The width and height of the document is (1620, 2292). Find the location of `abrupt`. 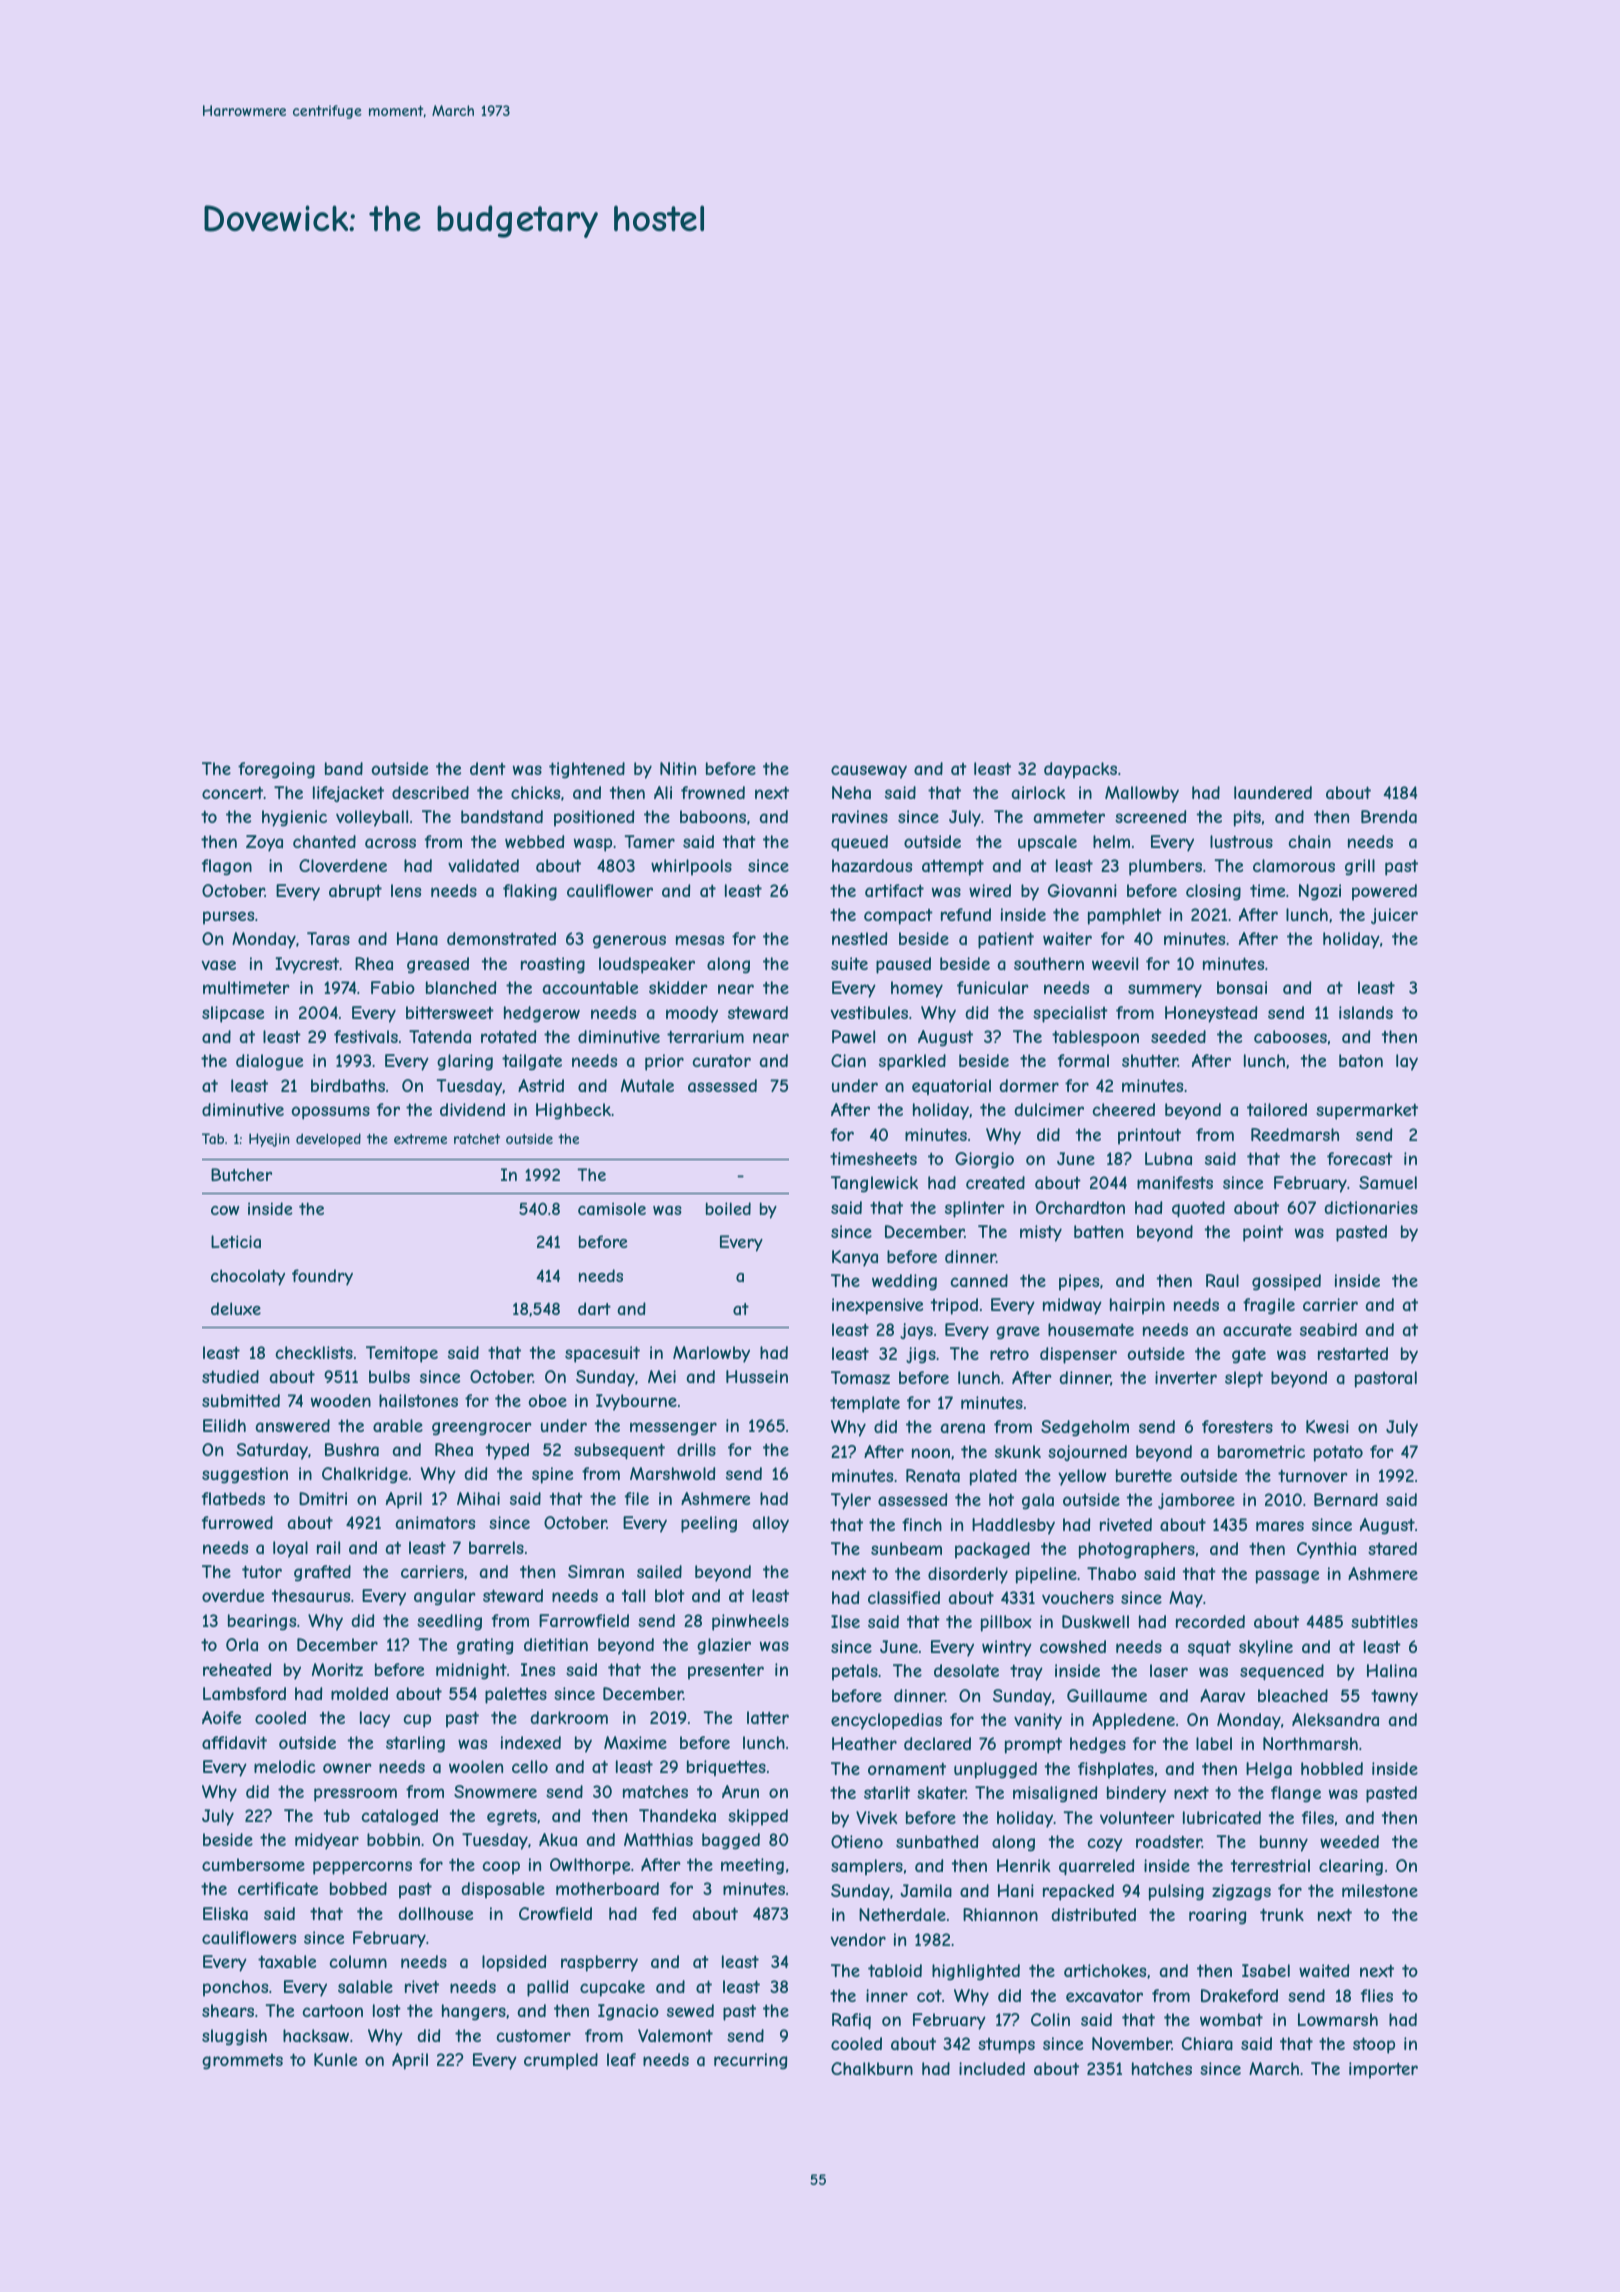

abrupt is located at coordinates (355, 892).
